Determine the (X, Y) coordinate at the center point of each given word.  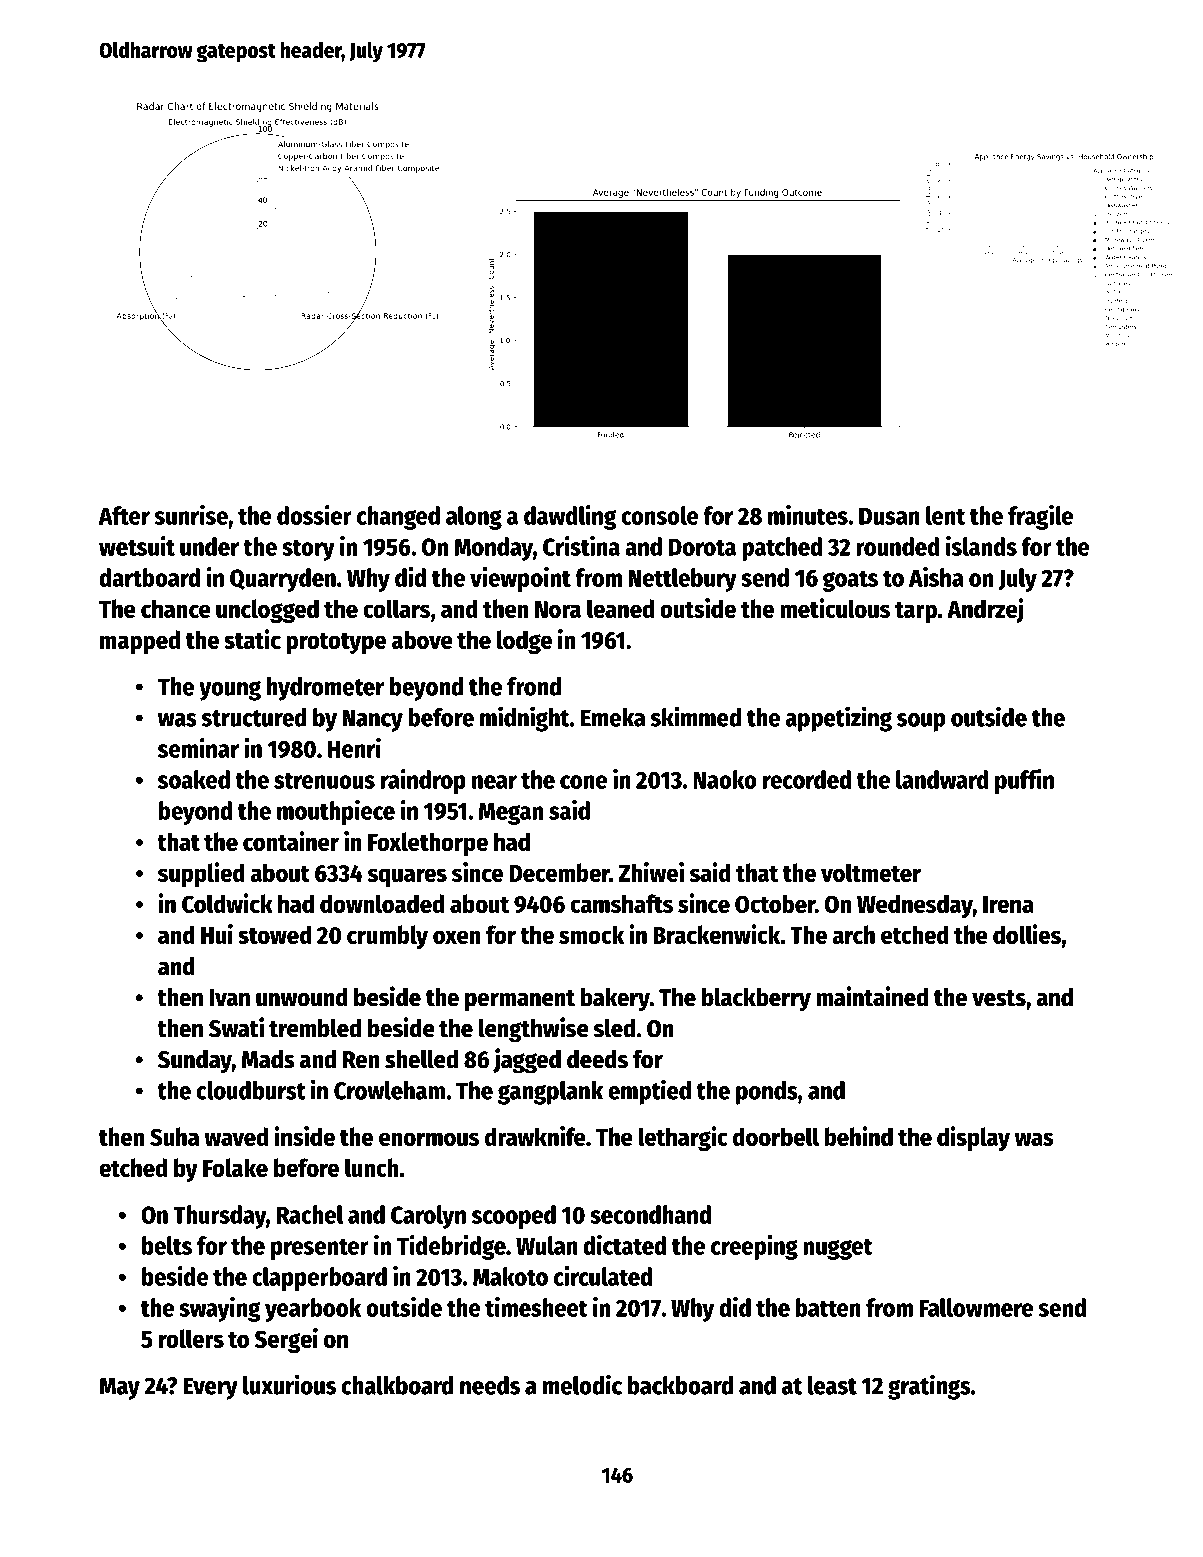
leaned (620, 608)
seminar (198, 748)
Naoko (725, 779)
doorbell (776, 1136)
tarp (916, 612)
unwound (302, 997)
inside (305, 1136)
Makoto (510, 1276)
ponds (767, 1093)
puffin (1024, 781)
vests (999, 998)
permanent (520, 1001)
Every (210, 1388)
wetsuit (137, 546)
